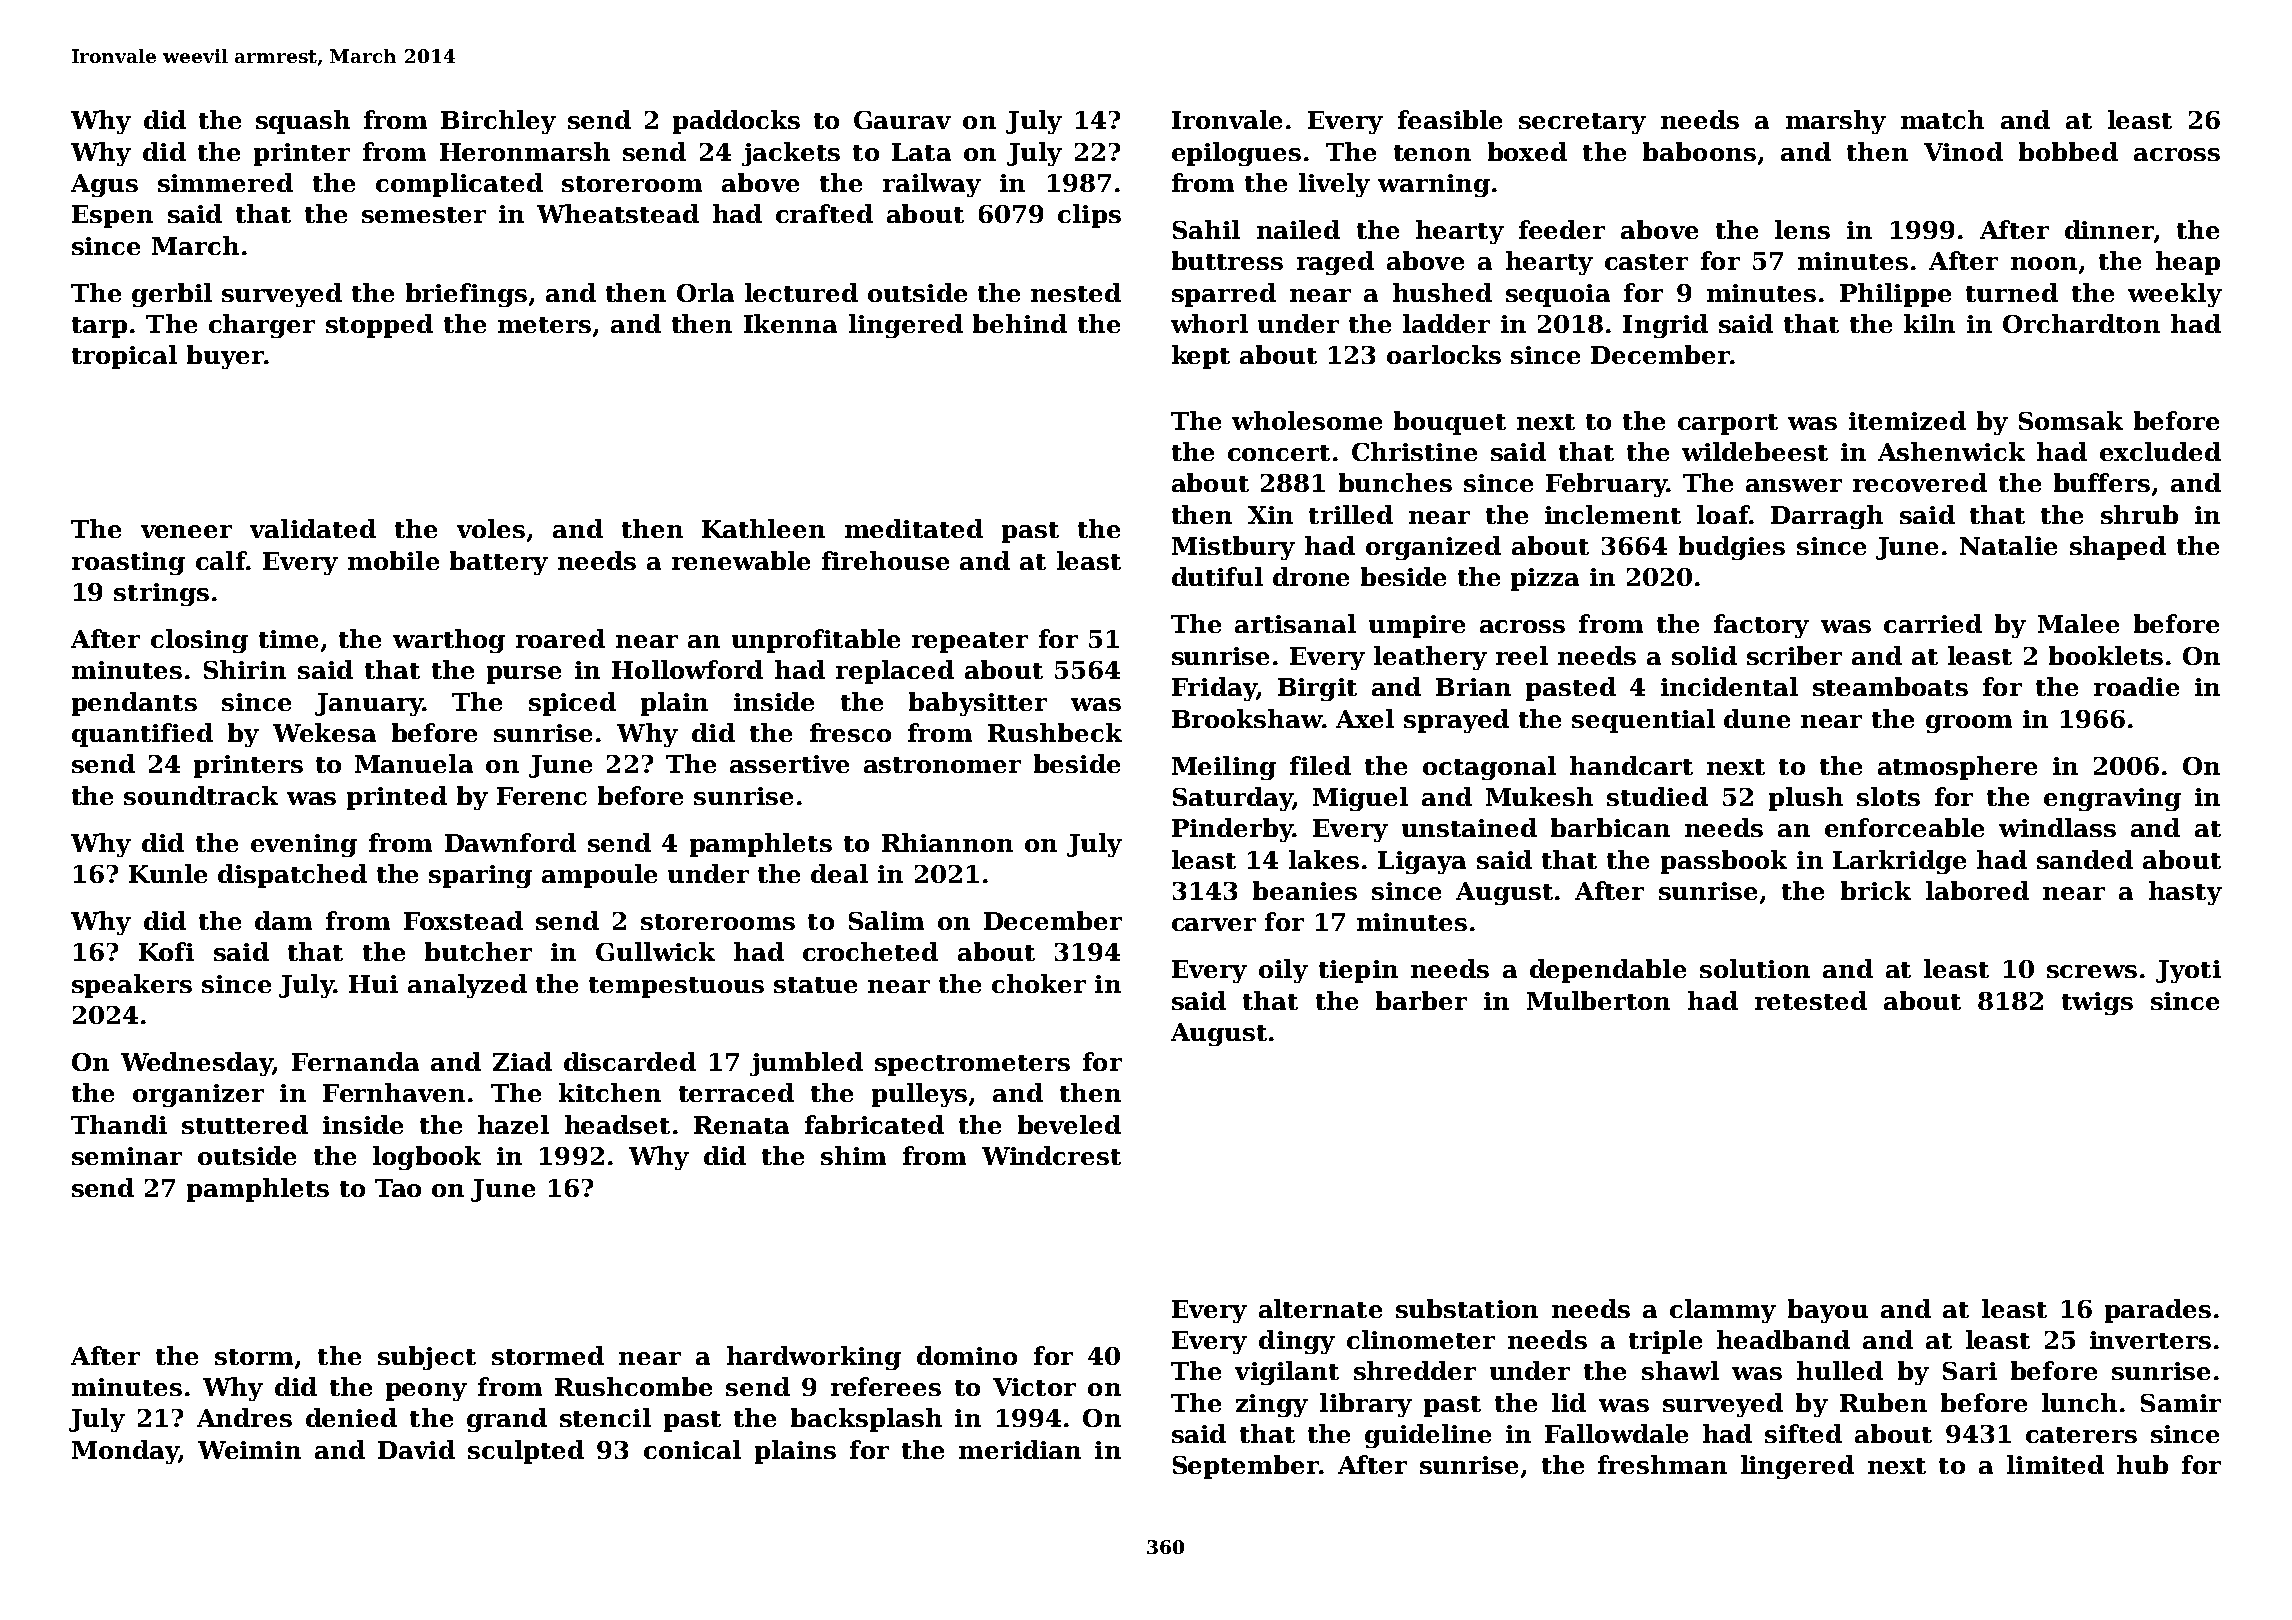 This screenshot has height=1620, width=2292. I want to click on Gaurav, so click(902, 120).
